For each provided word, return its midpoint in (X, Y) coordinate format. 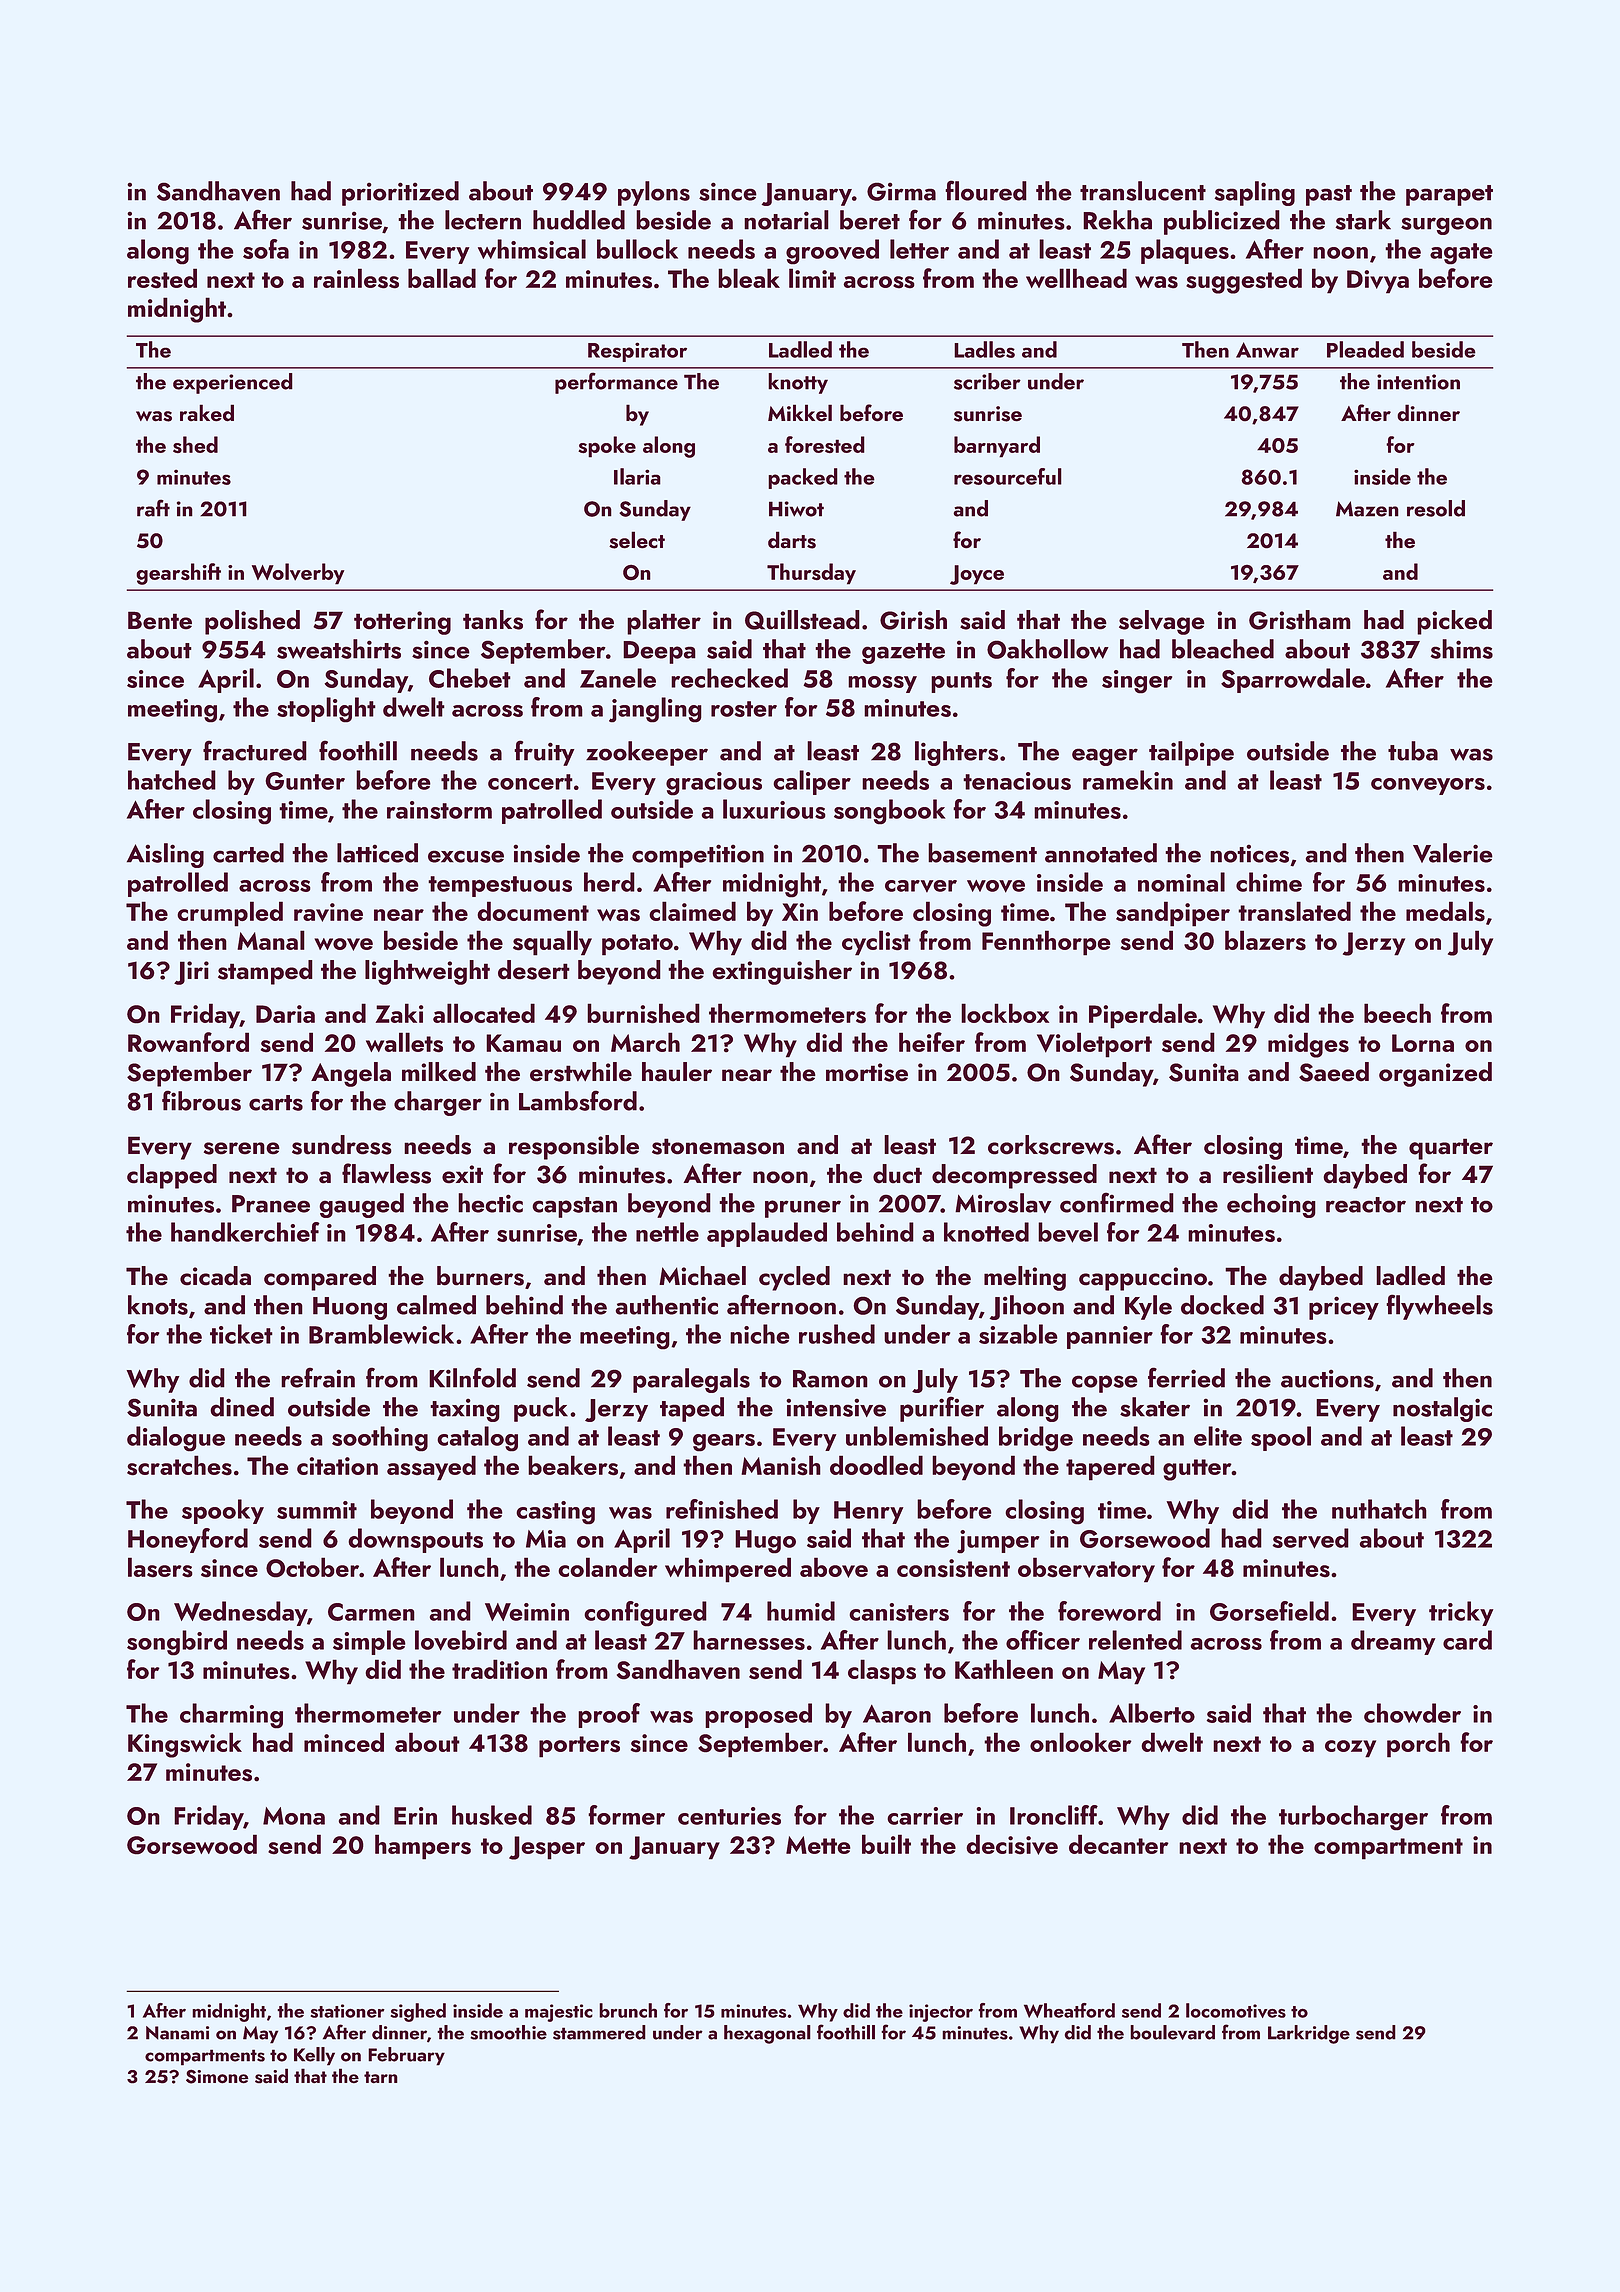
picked (1454, 622)
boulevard (1172, 2032)
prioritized (400, 193)
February (406, 2056)
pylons (654, 193)
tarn (381, 2077)
